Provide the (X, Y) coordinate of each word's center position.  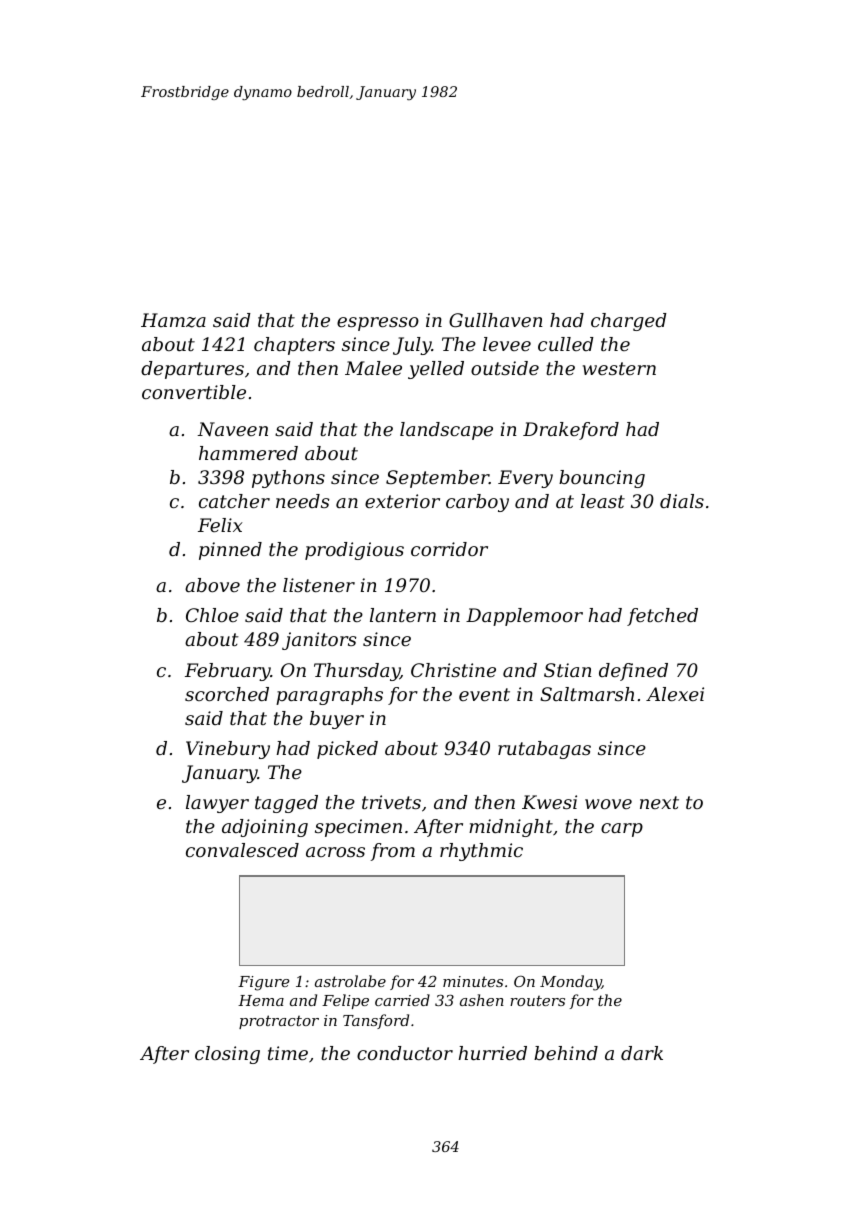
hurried (493, 1053)
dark (642, 1053)
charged (629, 322)
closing (227, 1055)
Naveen (232, 429)
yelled (436, 370)
